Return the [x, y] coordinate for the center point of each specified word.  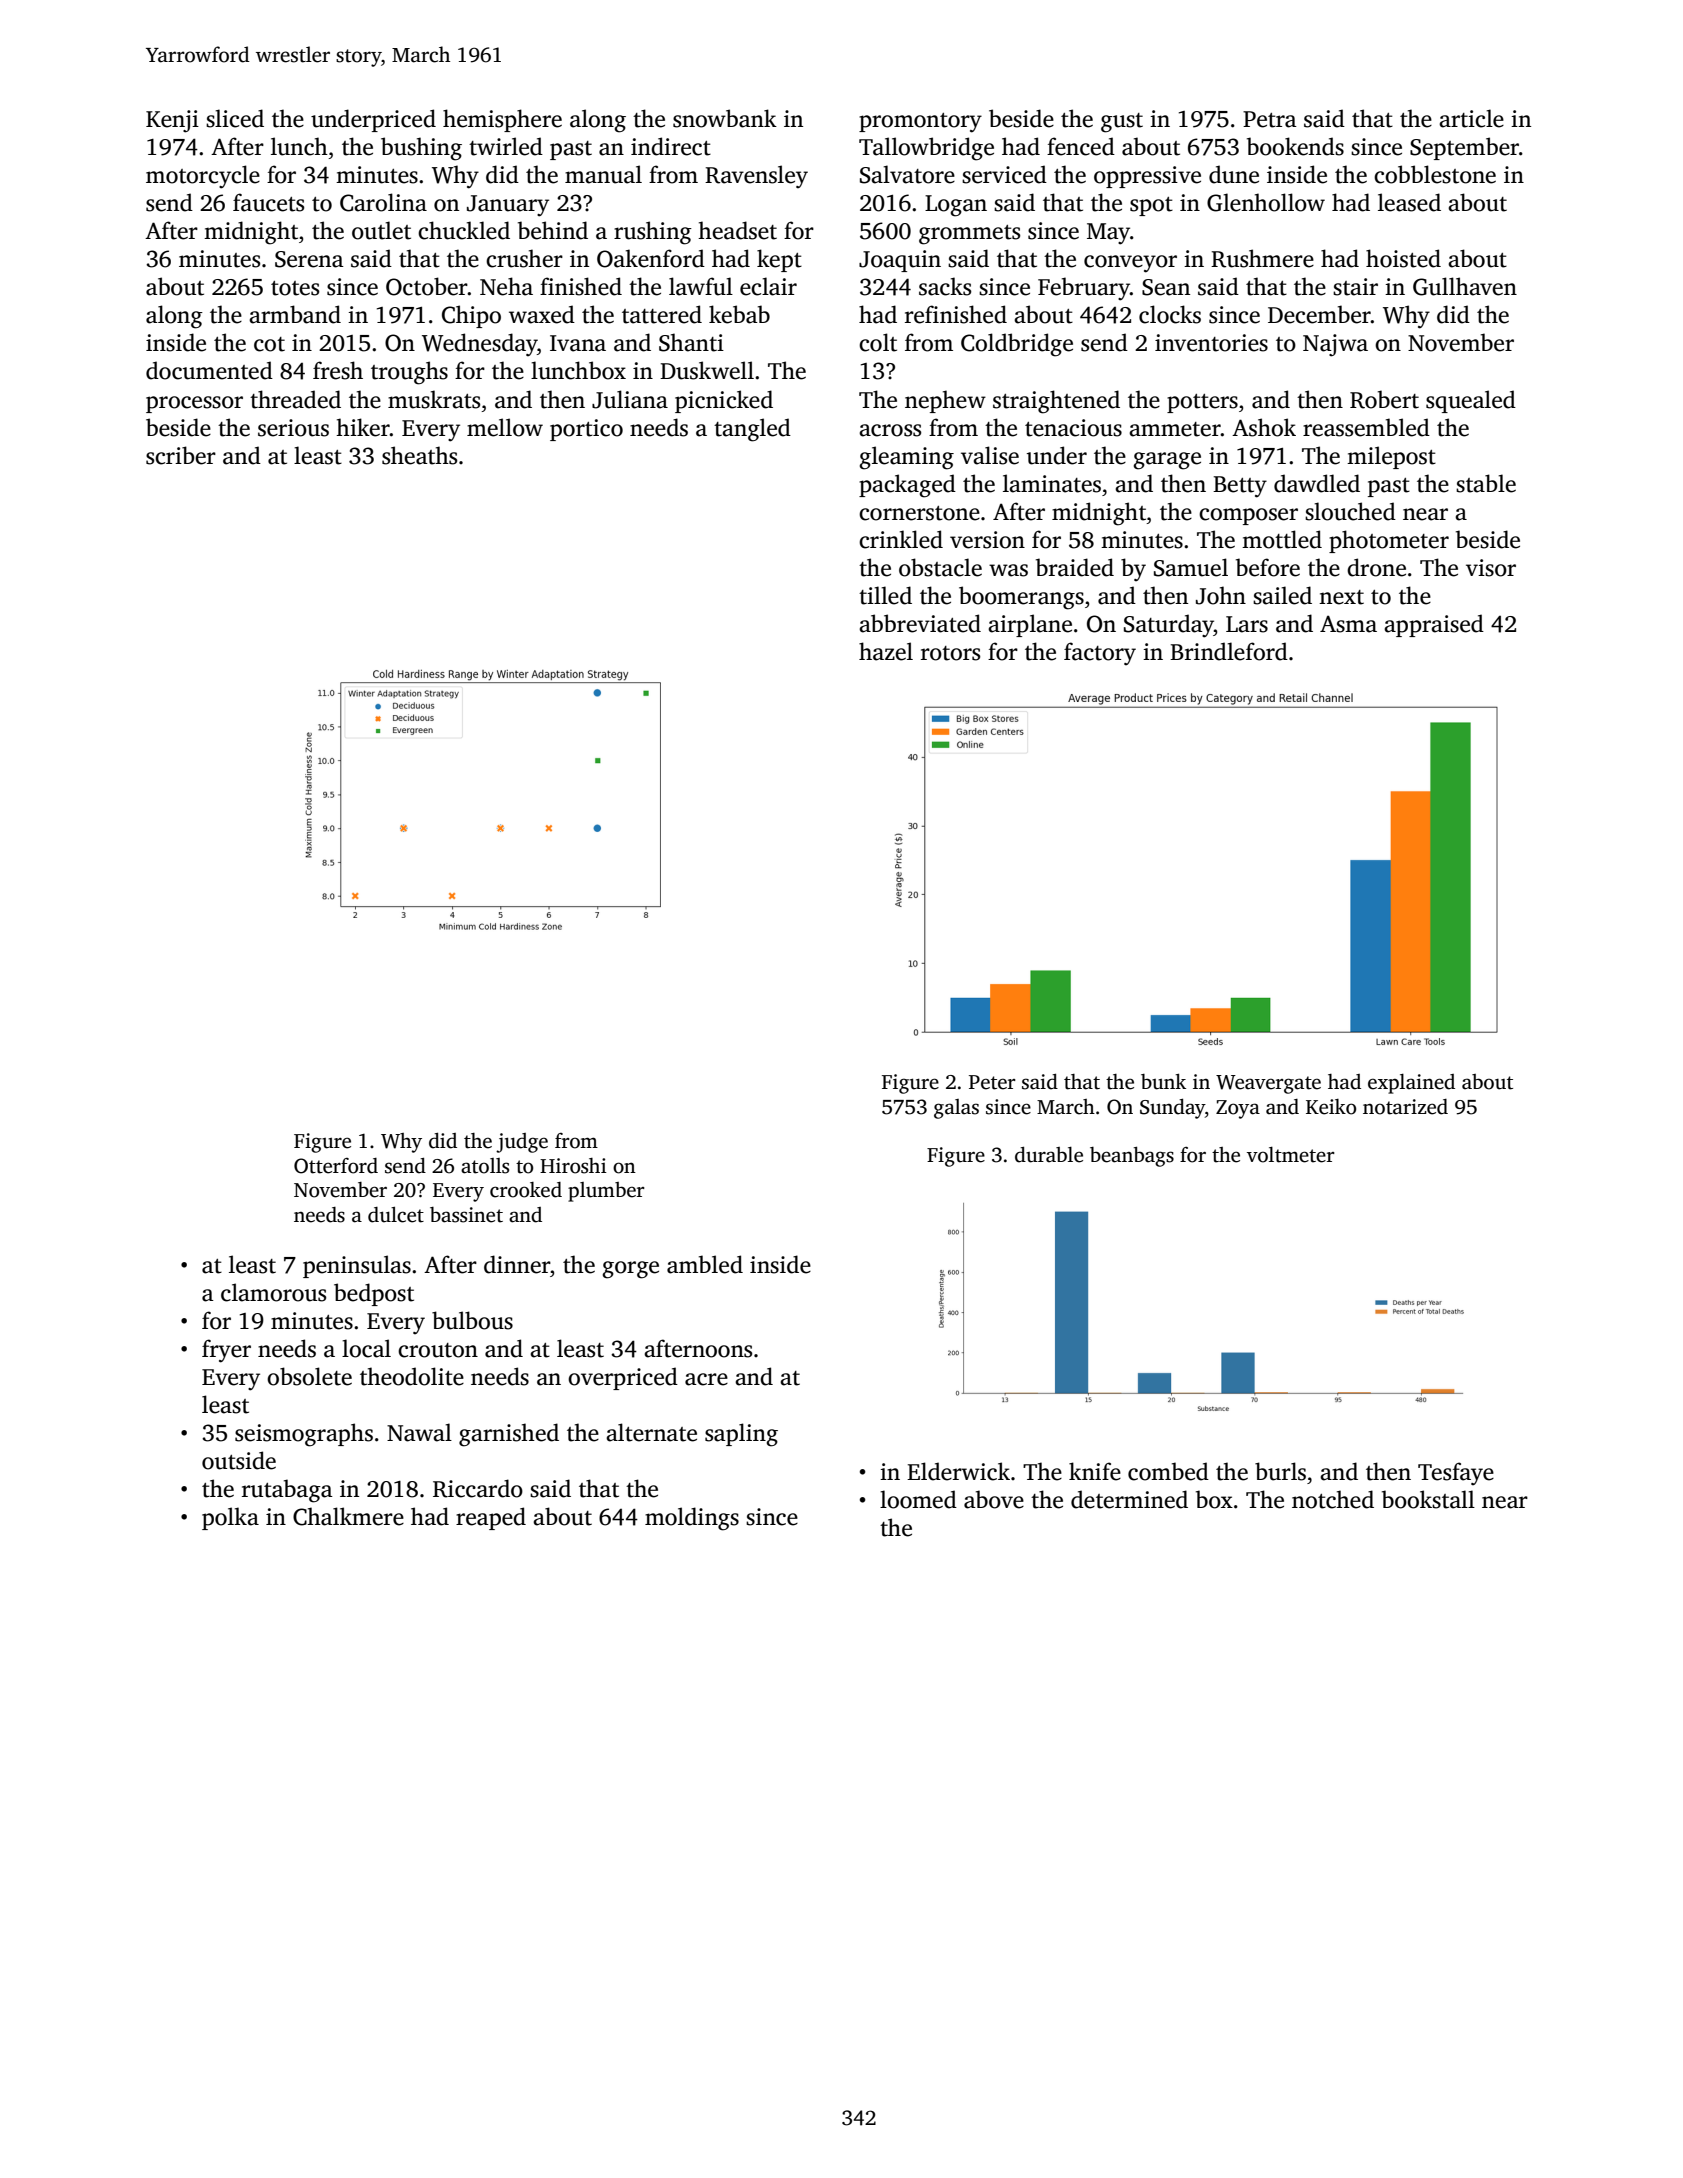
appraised [1434, 625]
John [1221, 595]
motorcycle [203, 177]
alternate [651, 1432]
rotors [950, 653]
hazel [886, 651]
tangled [752, 430]
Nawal [419, 1432]
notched [1333, 1499]
